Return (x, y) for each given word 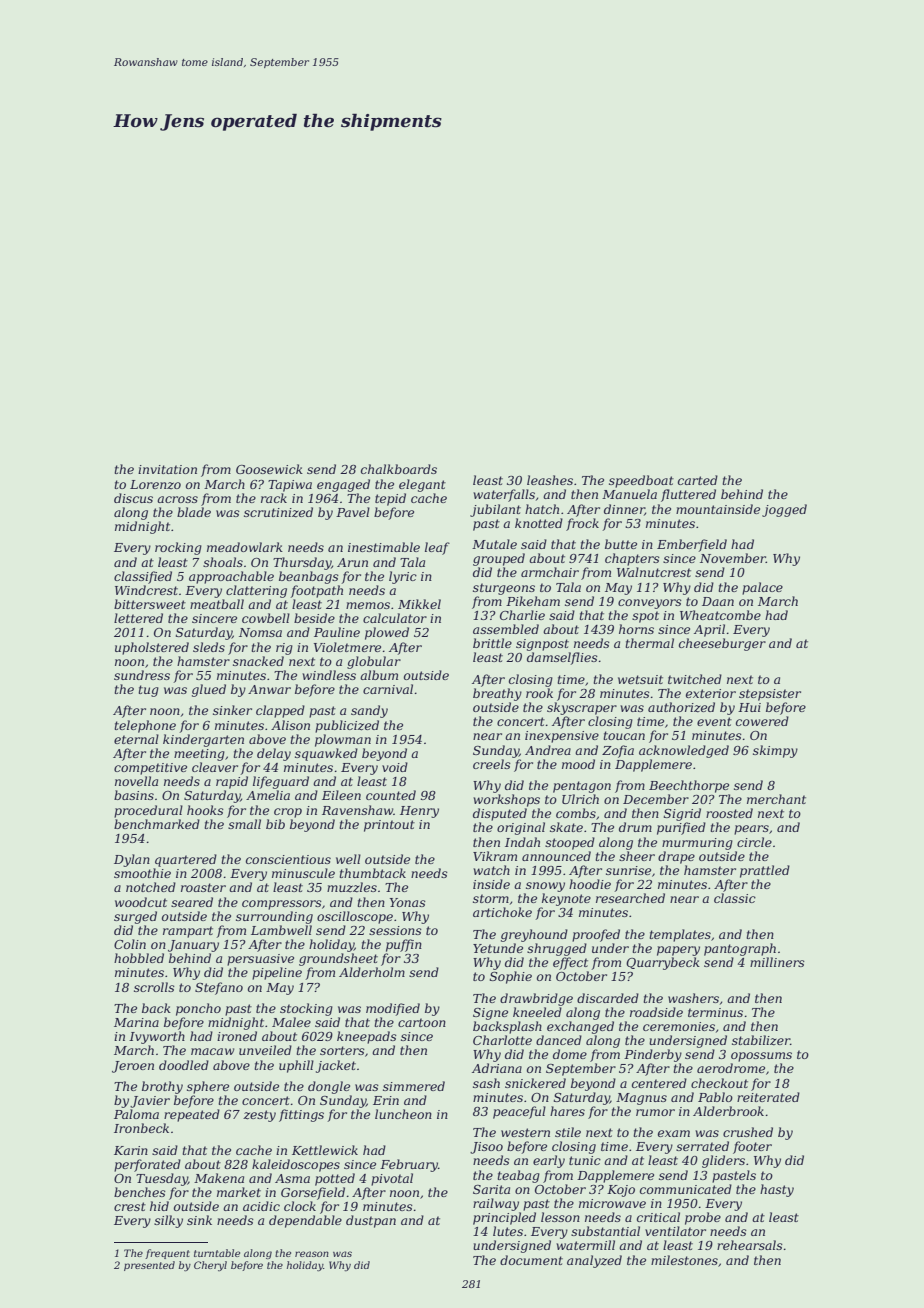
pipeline (277, 973)
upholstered (152, 648)
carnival (388, 689)
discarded (608, 998)
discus (133, 498)
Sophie (511, 977)
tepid (390, 499)
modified (393, 1009)
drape (676, 857)
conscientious (288, 859)
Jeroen (133, 1067)
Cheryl (210, 1266)
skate (566, 827)
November (733, 558)
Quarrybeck (663, 963)
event (714, 721)
